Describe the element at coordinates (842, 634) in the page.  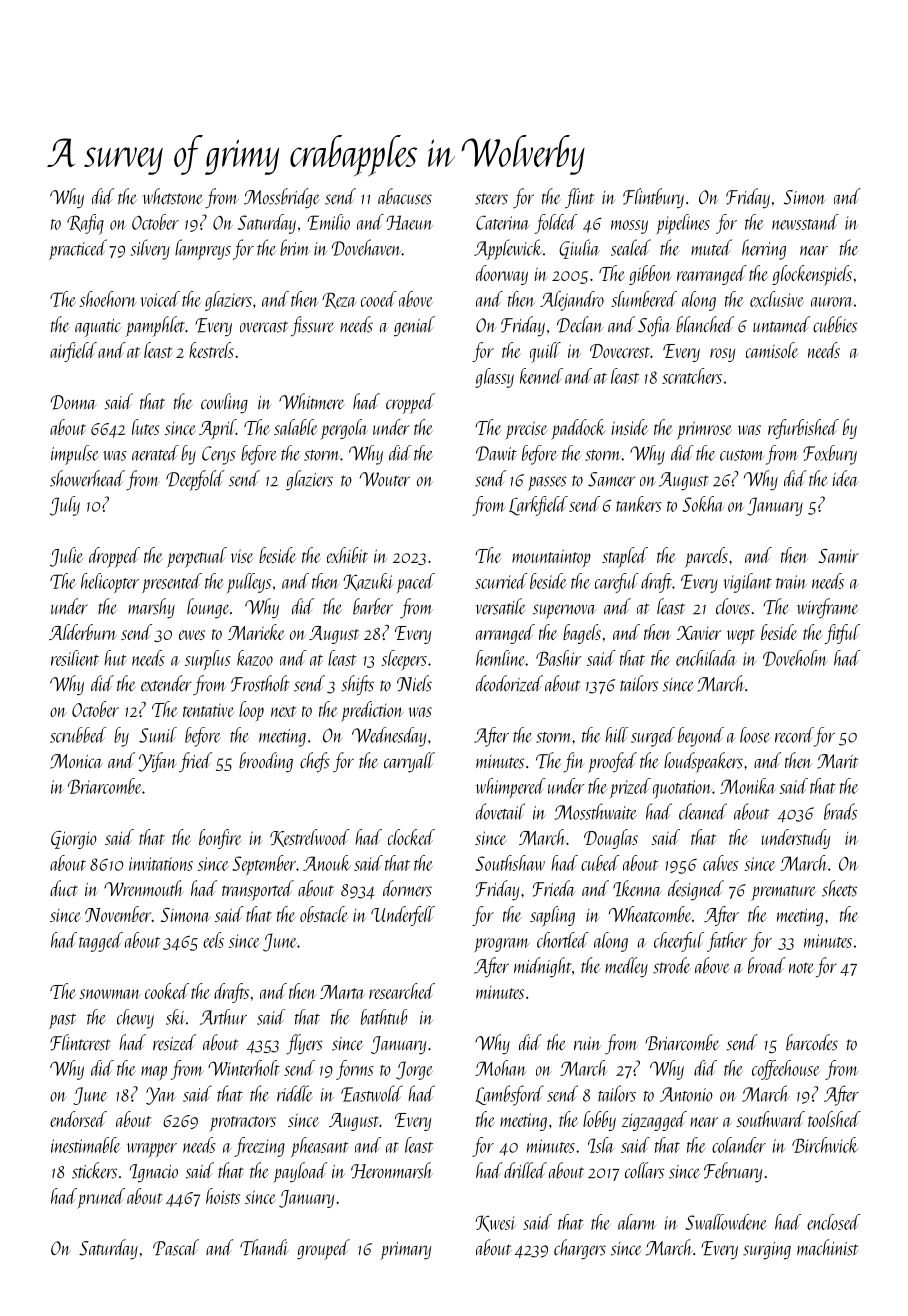
I see `fitful` at that location.
